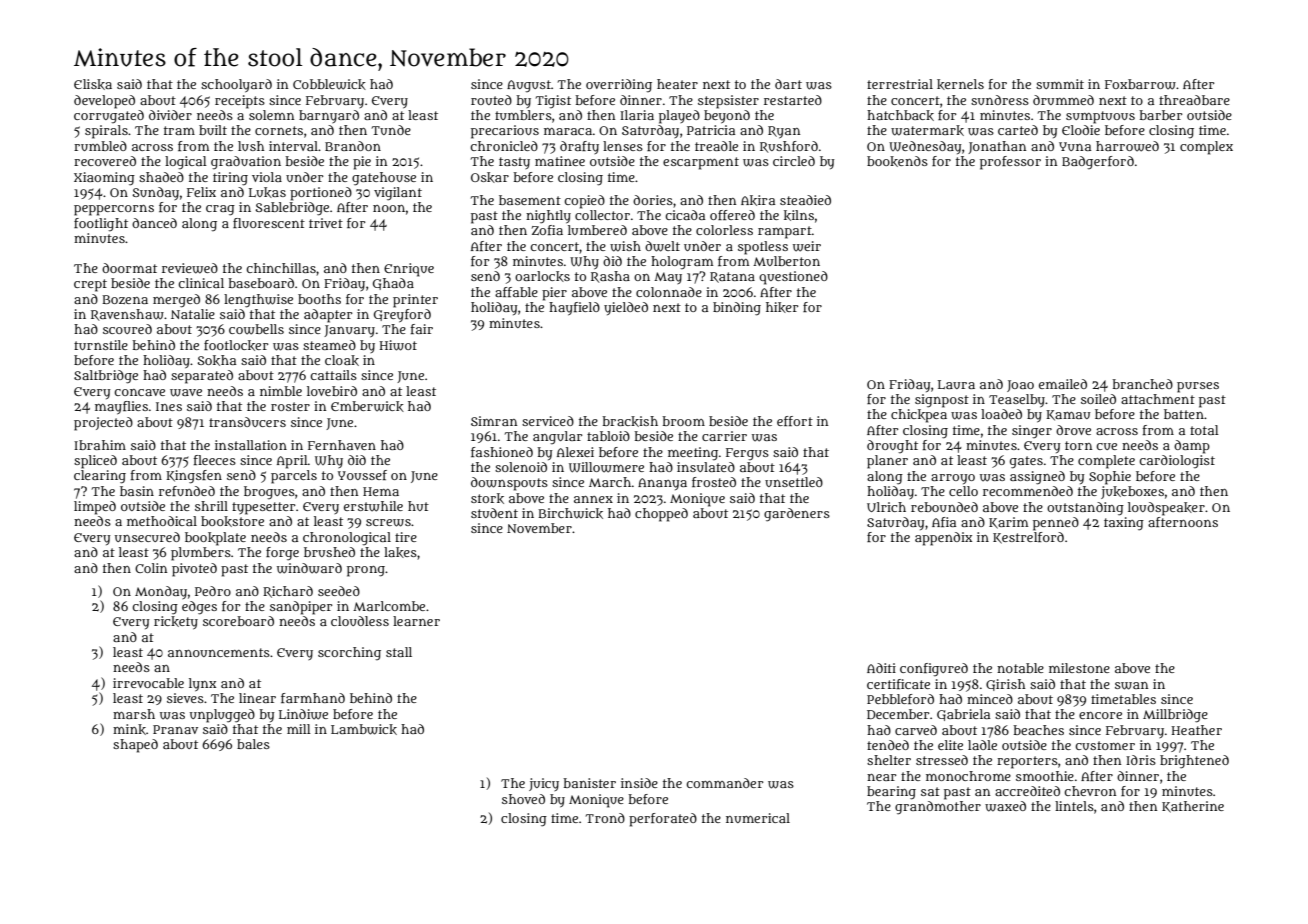 This image has height=924, width=1308. Describe the element at coordinates (724, 783) in the image. I see `commander` at that location.
